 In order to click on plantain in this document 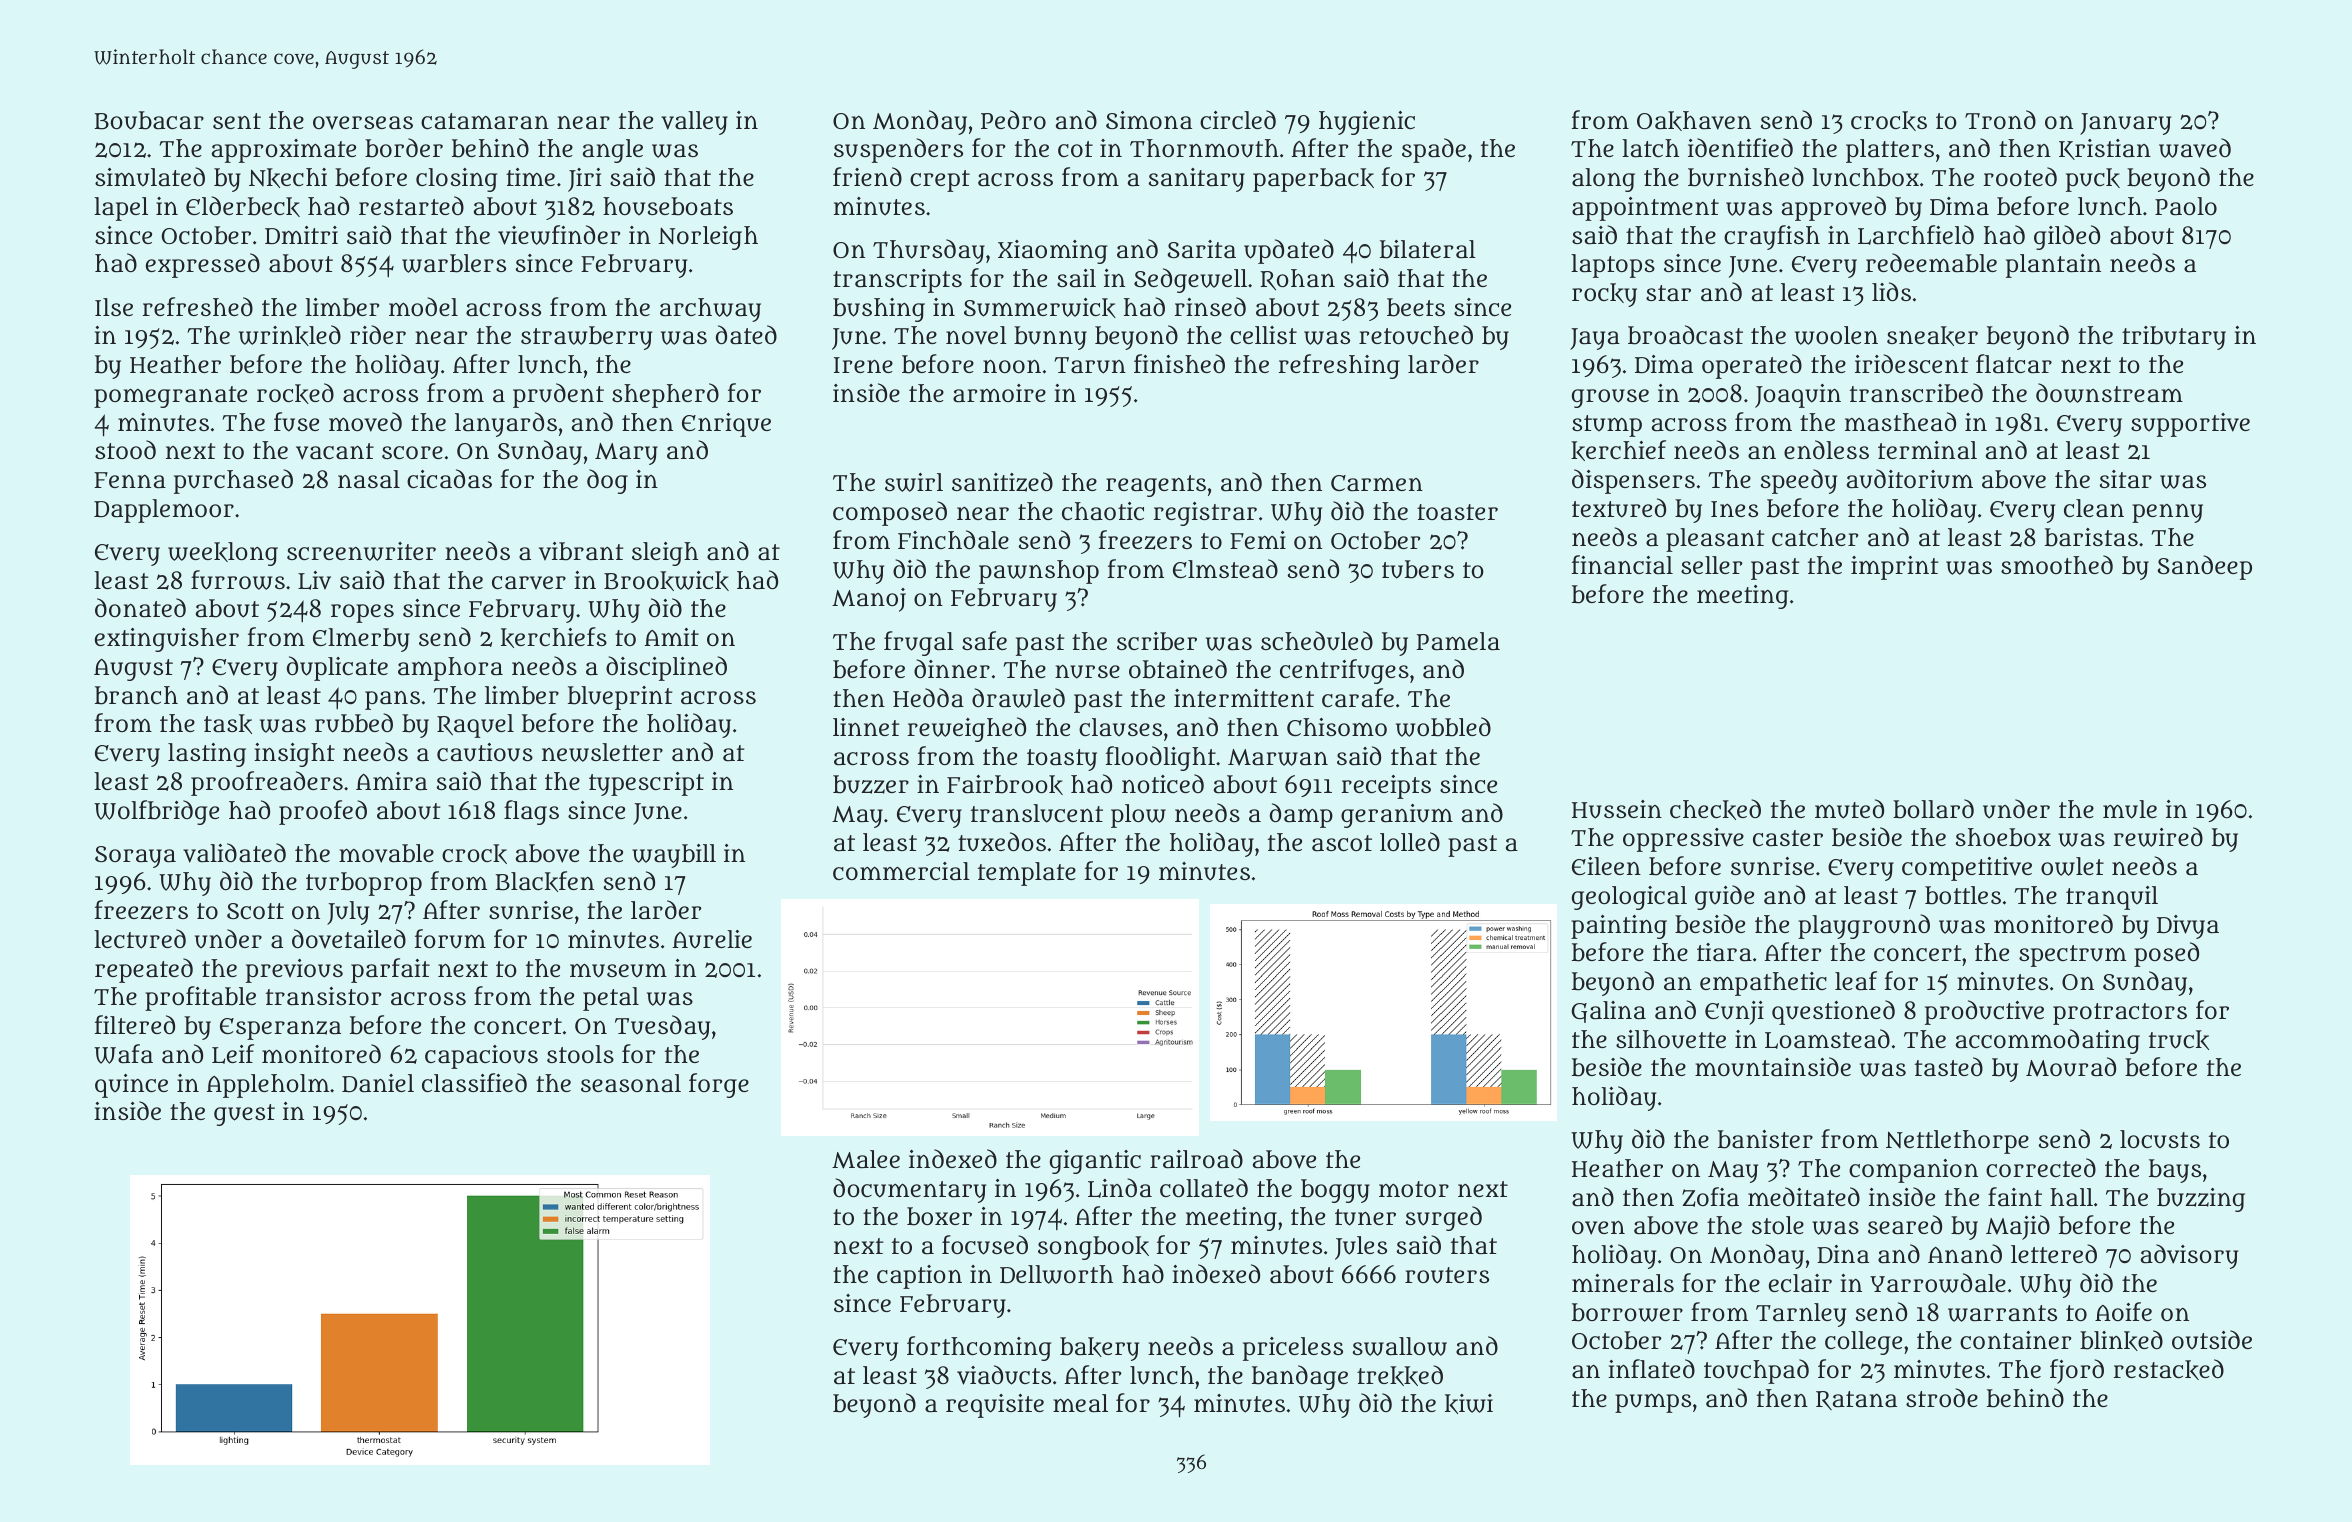, I will do `click(2053, 266)`.
